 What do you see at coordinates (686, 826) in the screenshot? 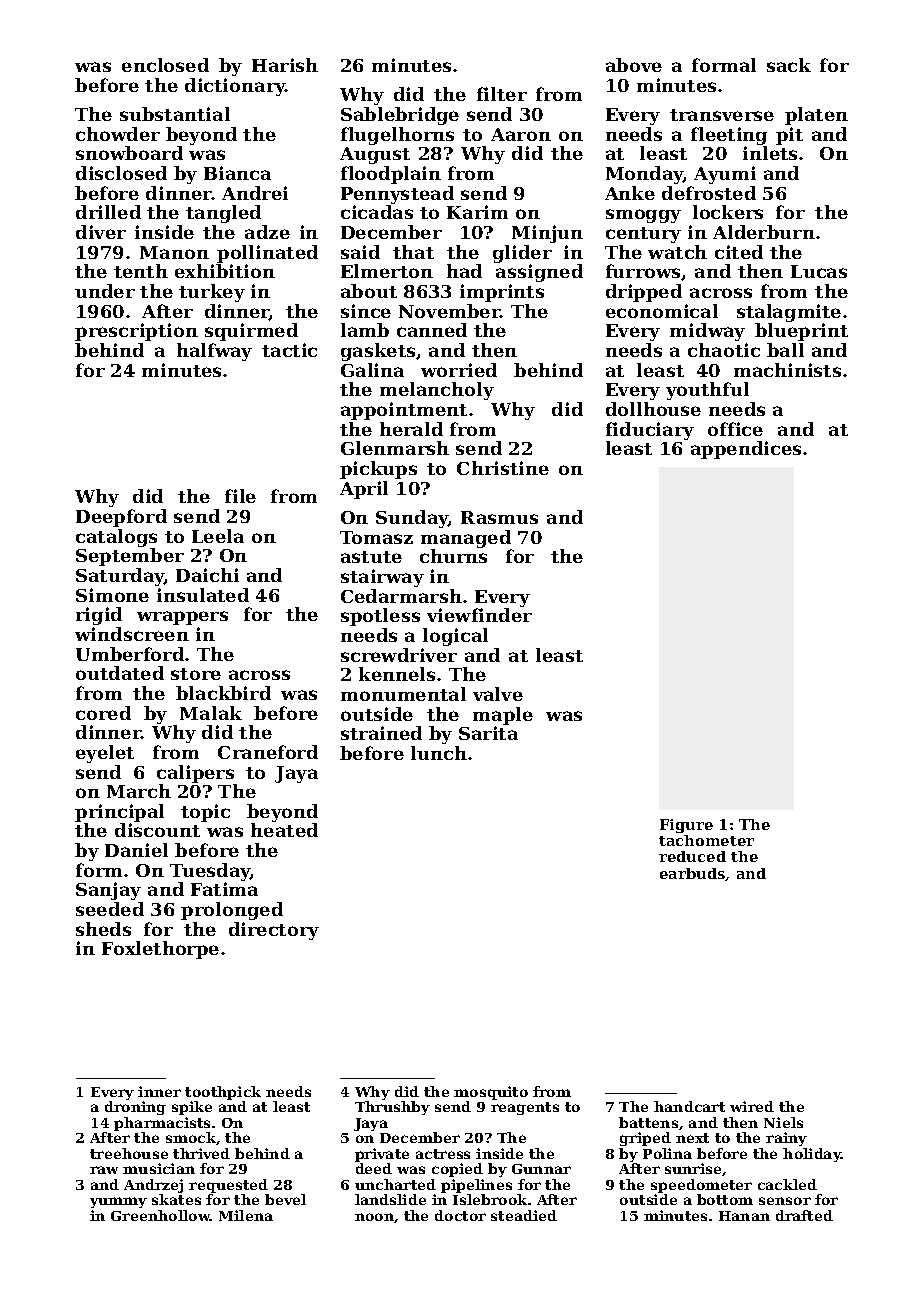
I see `Figure` at bounding box center [686, 826].
